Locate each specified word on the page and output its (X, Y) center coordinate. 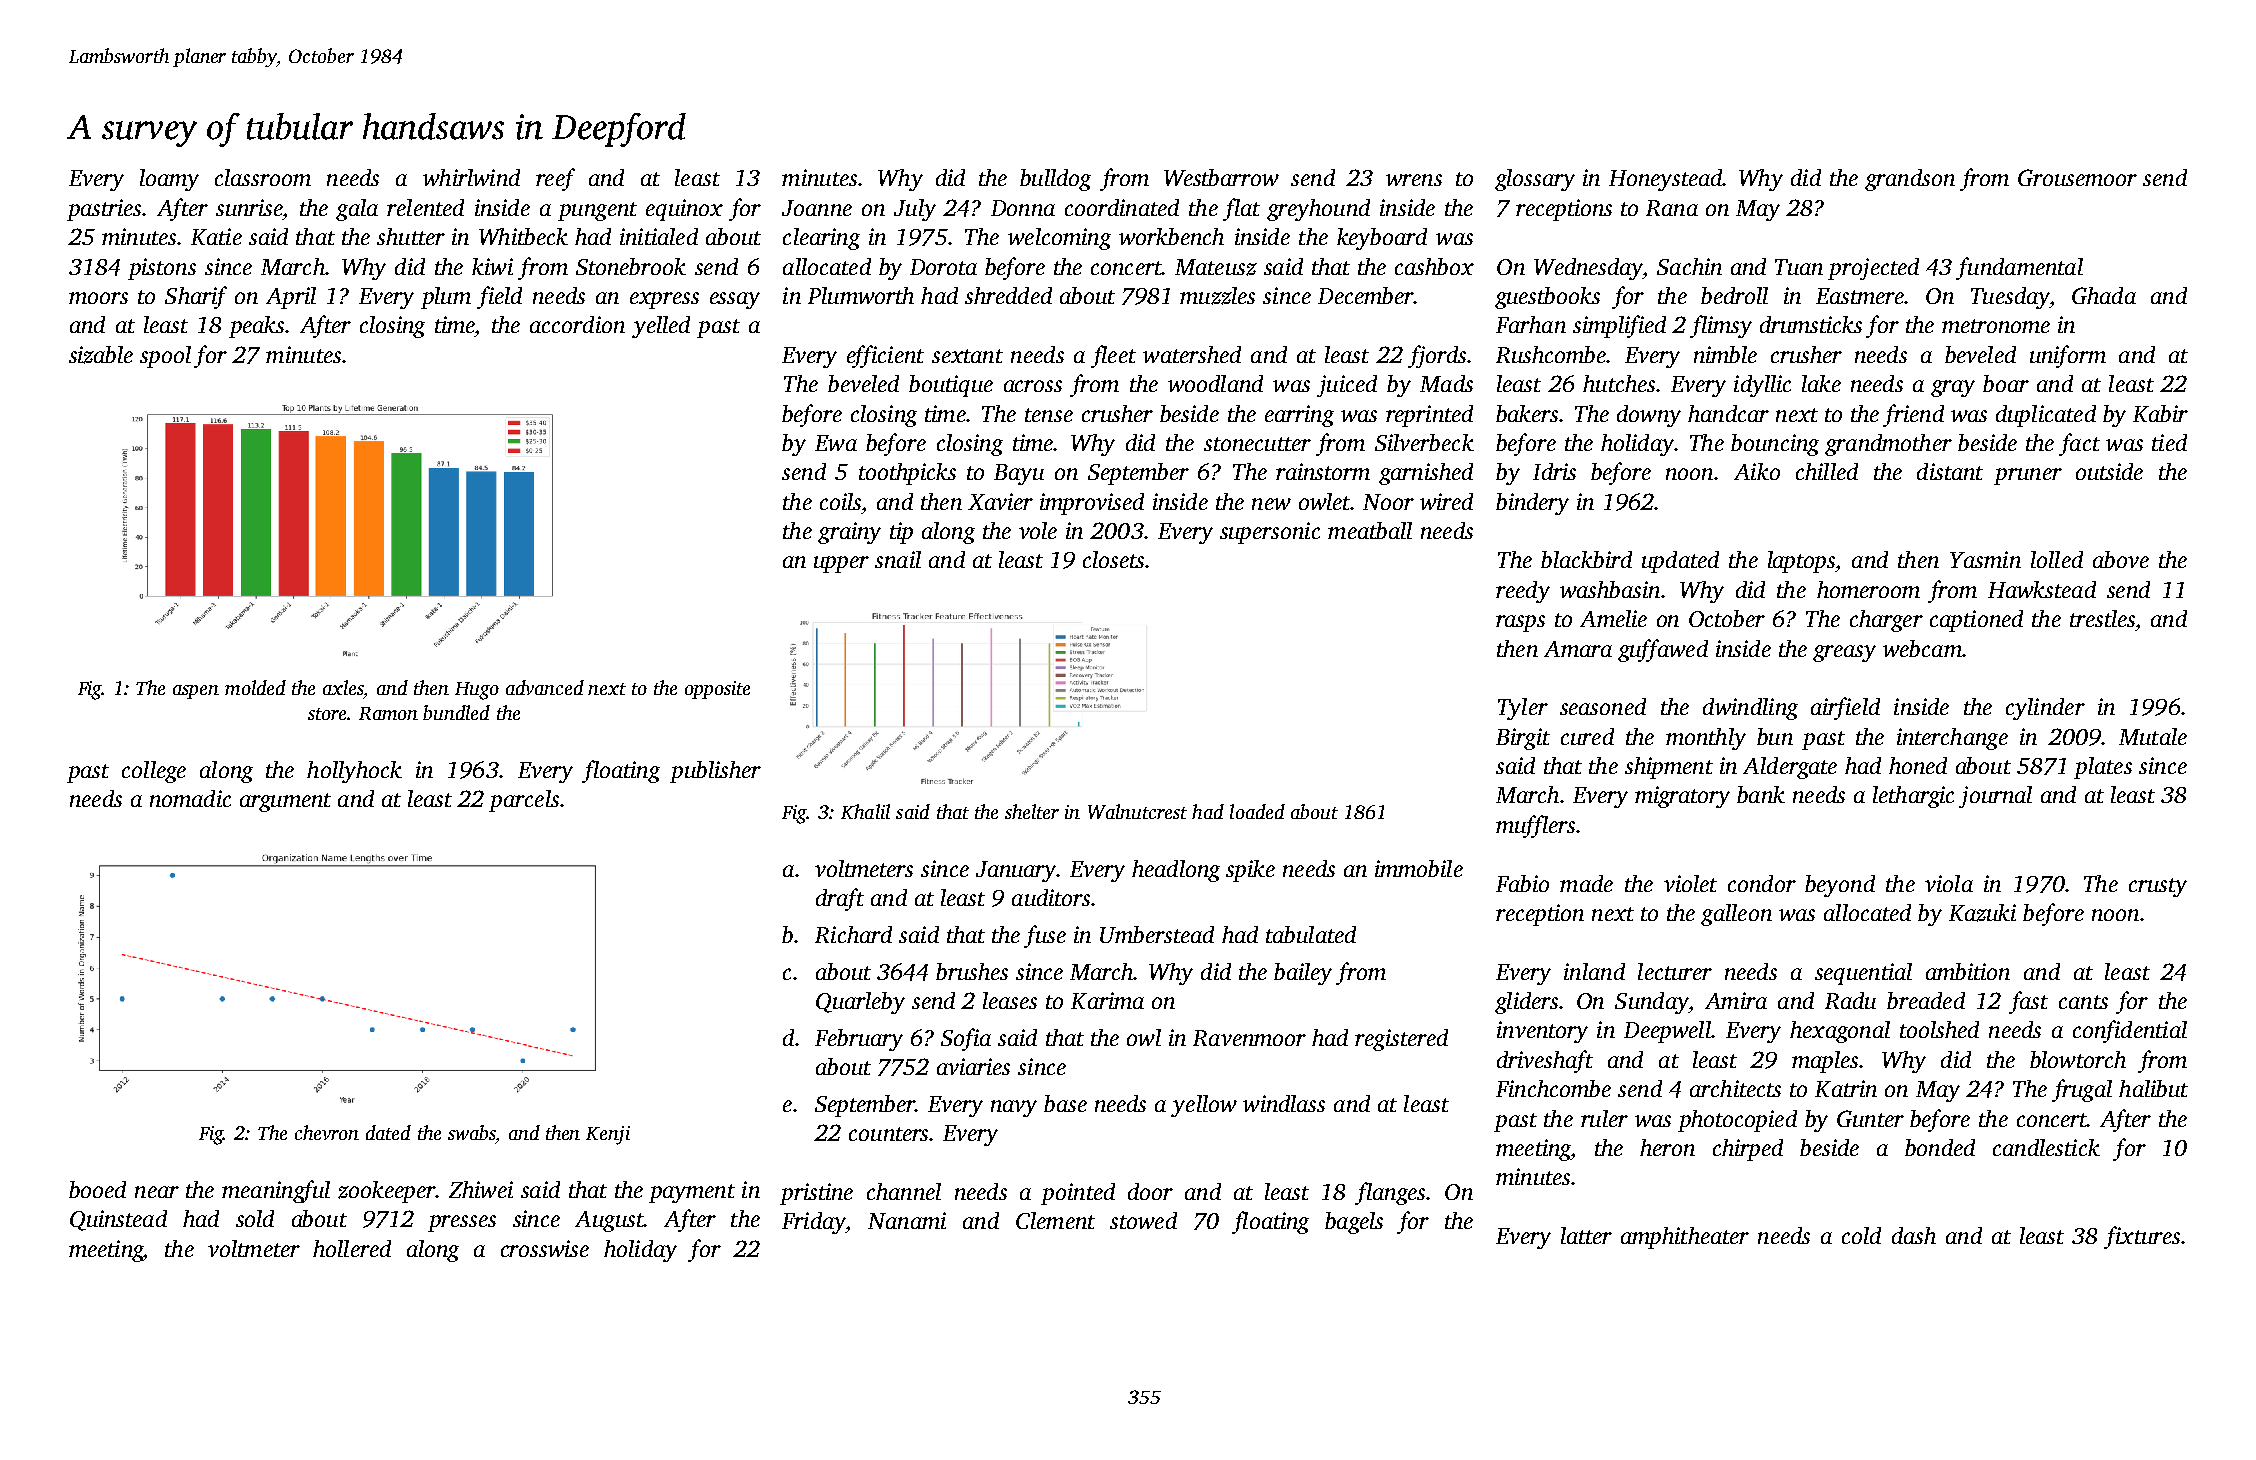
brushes (972, 971)
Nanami (907, 1220)
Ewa (836, 443)
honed (1918, 765)
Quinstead (118, 1220)
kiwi (492, 266)
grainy (849, 533)
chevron (327, 1132)
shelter (1032, 811)
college (154, 772)
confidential (2130, 1031)
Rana (1672, 208)
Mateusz (1216, 267)
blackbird (1586, 559)
